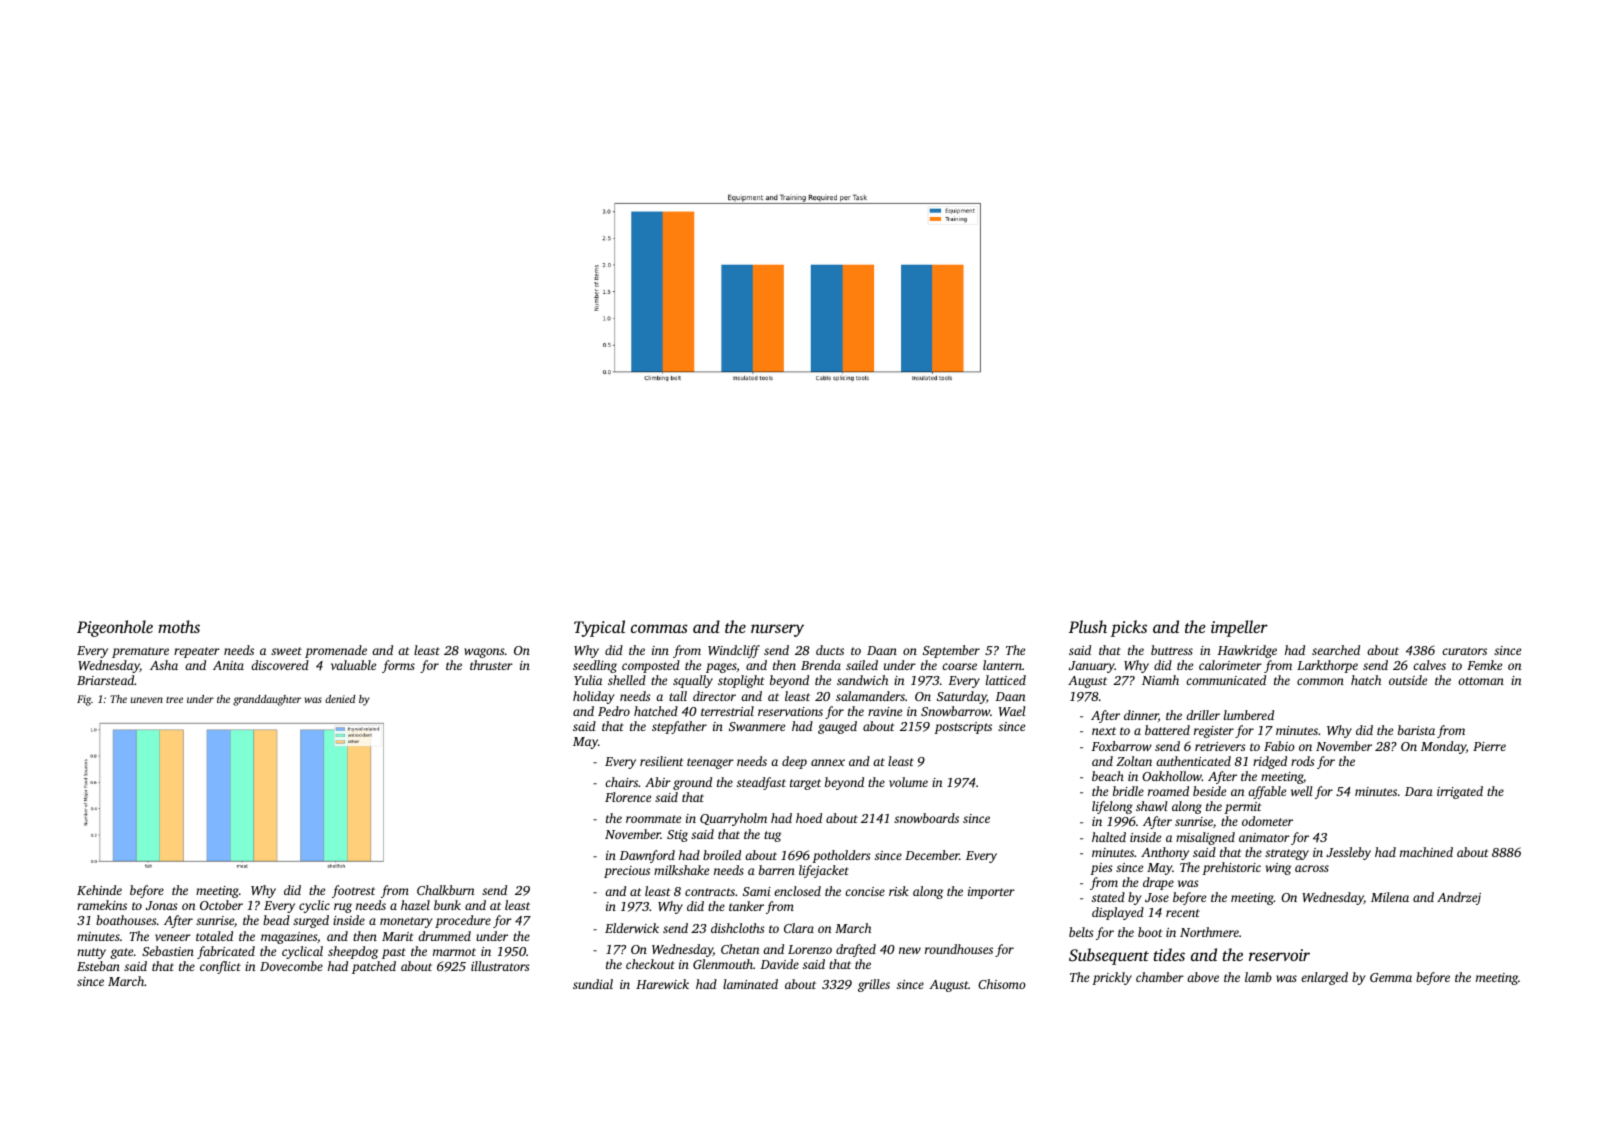 The height and width of the screenshot is (1131, 1599). I want to click on commas, so click(659, 628).
